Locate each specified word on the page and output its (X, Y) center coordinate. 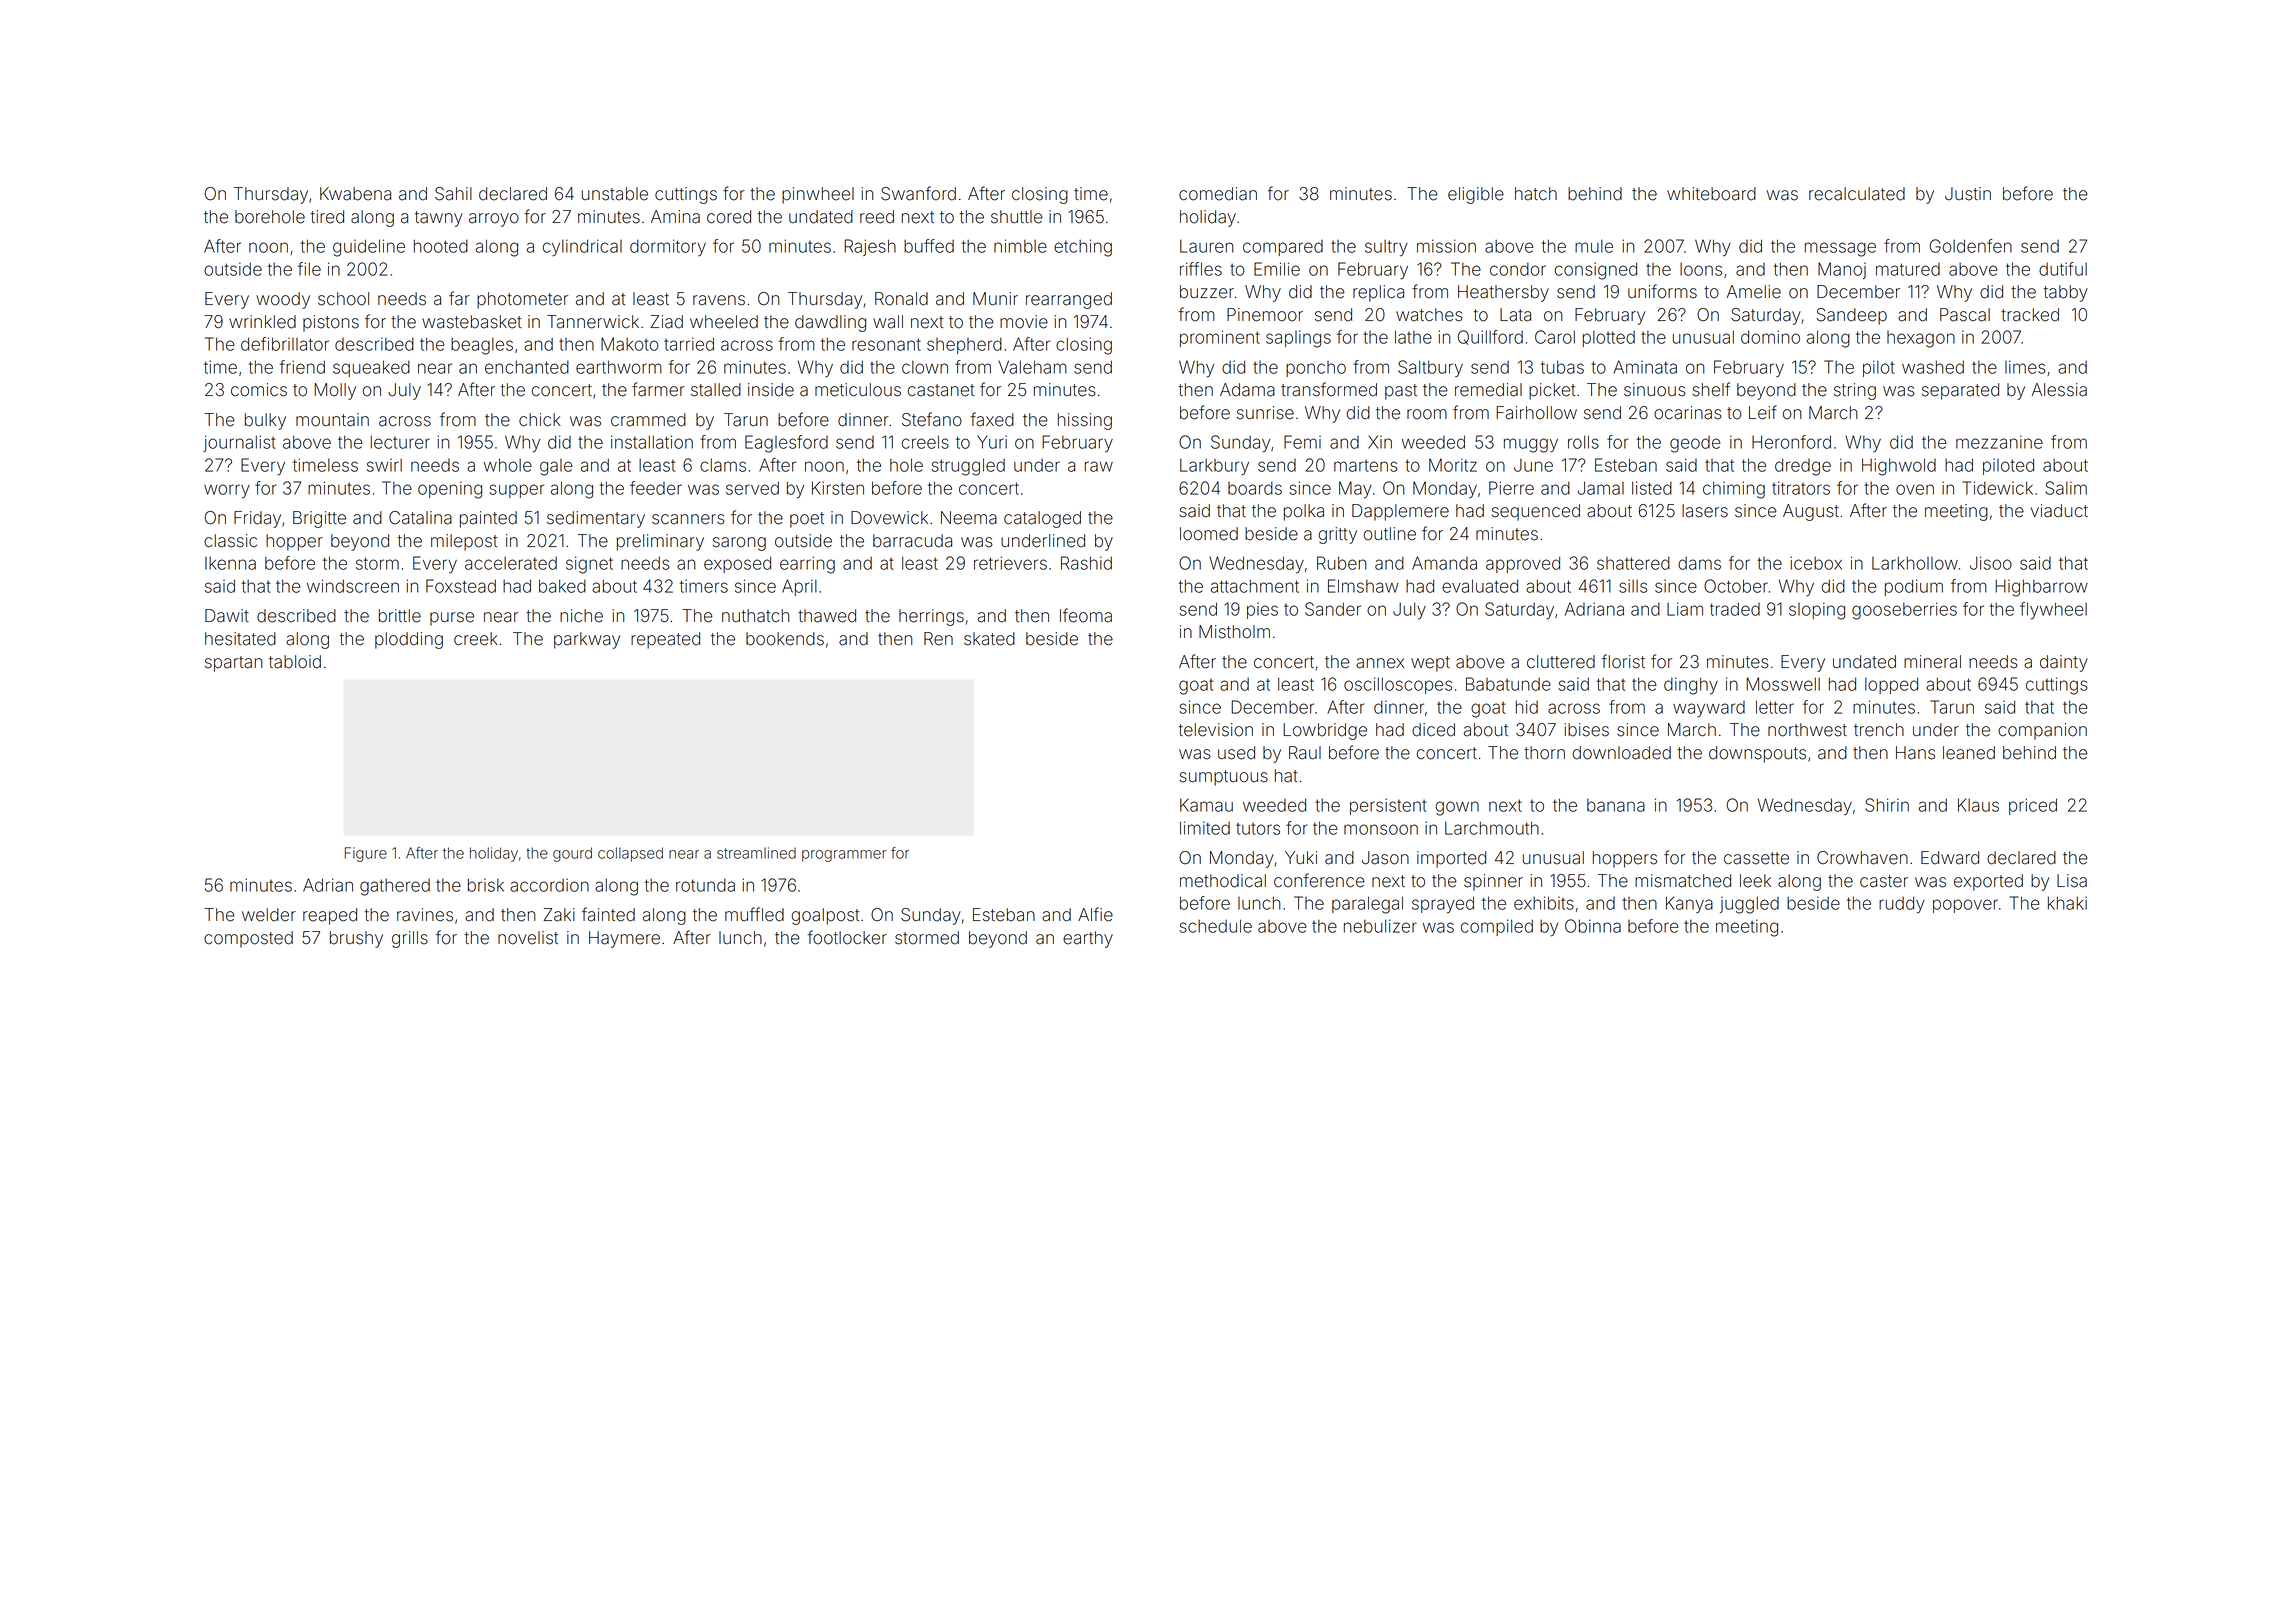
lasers (1705, 511)
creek (476, 639)
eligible (1476, 195)
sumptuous (1223, 778)
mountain (332, 420)
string (1855, 391)
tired (327, 217)
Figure (366, 854)
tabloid (295, 662)
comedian (1218, 194)
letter (1775, 707)
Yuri (992, 442)
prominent (1220, 338)
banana (1616, 805)
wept (1430, 664)
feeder (656, 488)
